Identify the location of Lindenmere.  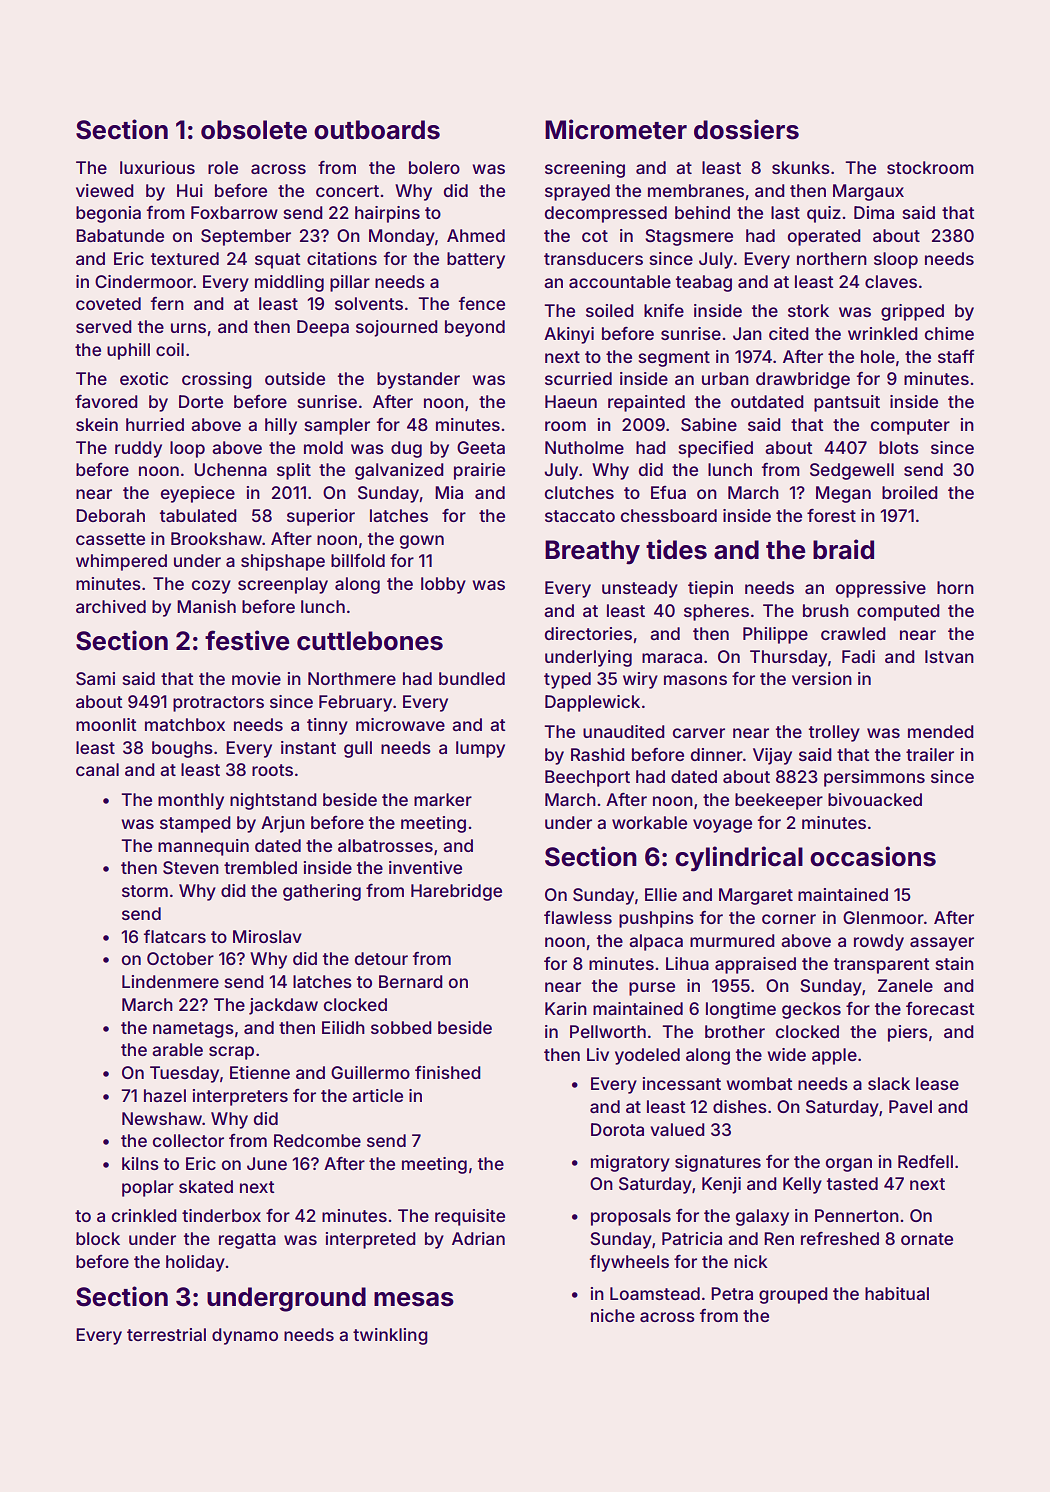
(170, 981).
